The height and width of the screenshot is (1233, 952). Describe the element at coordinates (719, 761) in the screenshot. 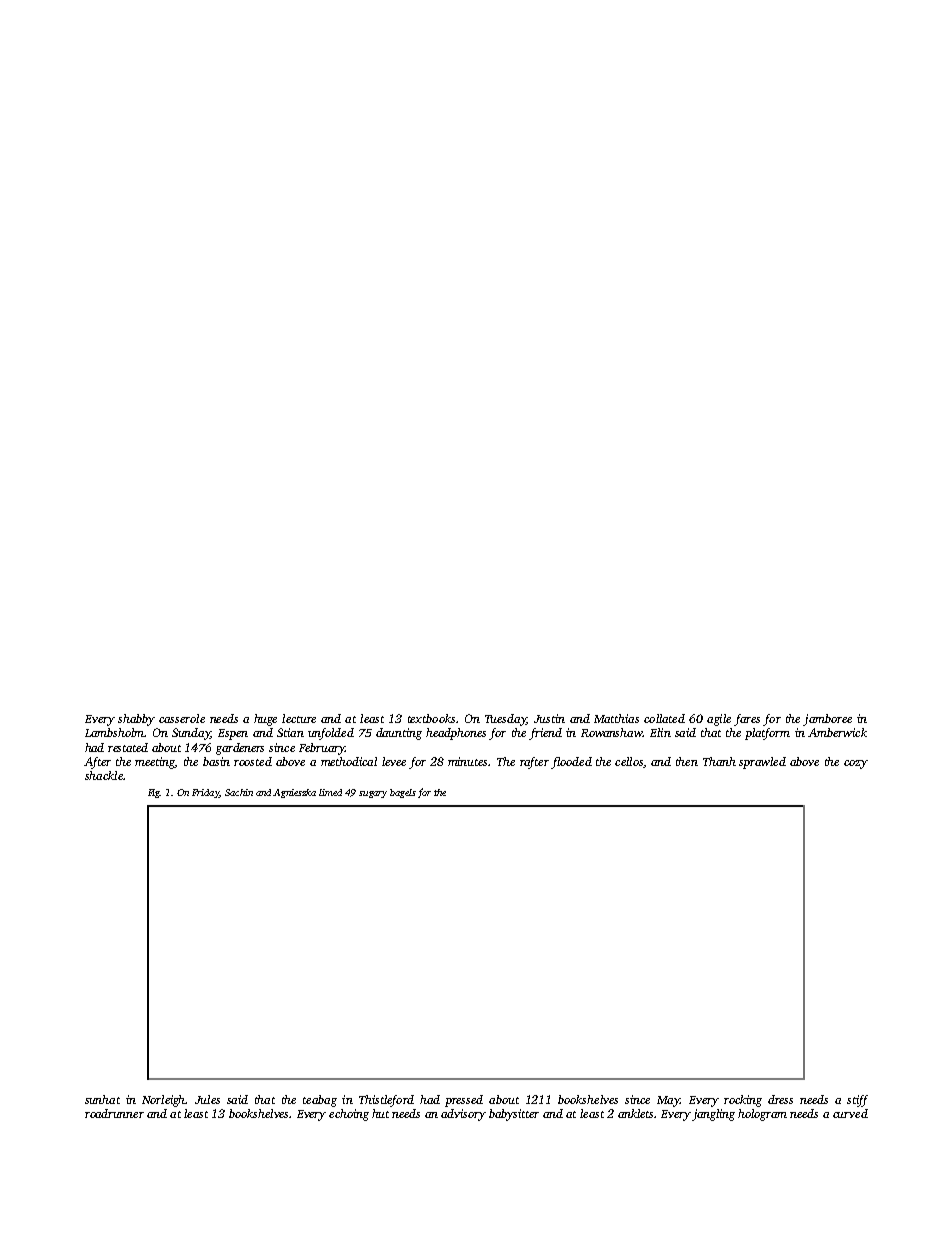

I see `Thanh` at that location.
